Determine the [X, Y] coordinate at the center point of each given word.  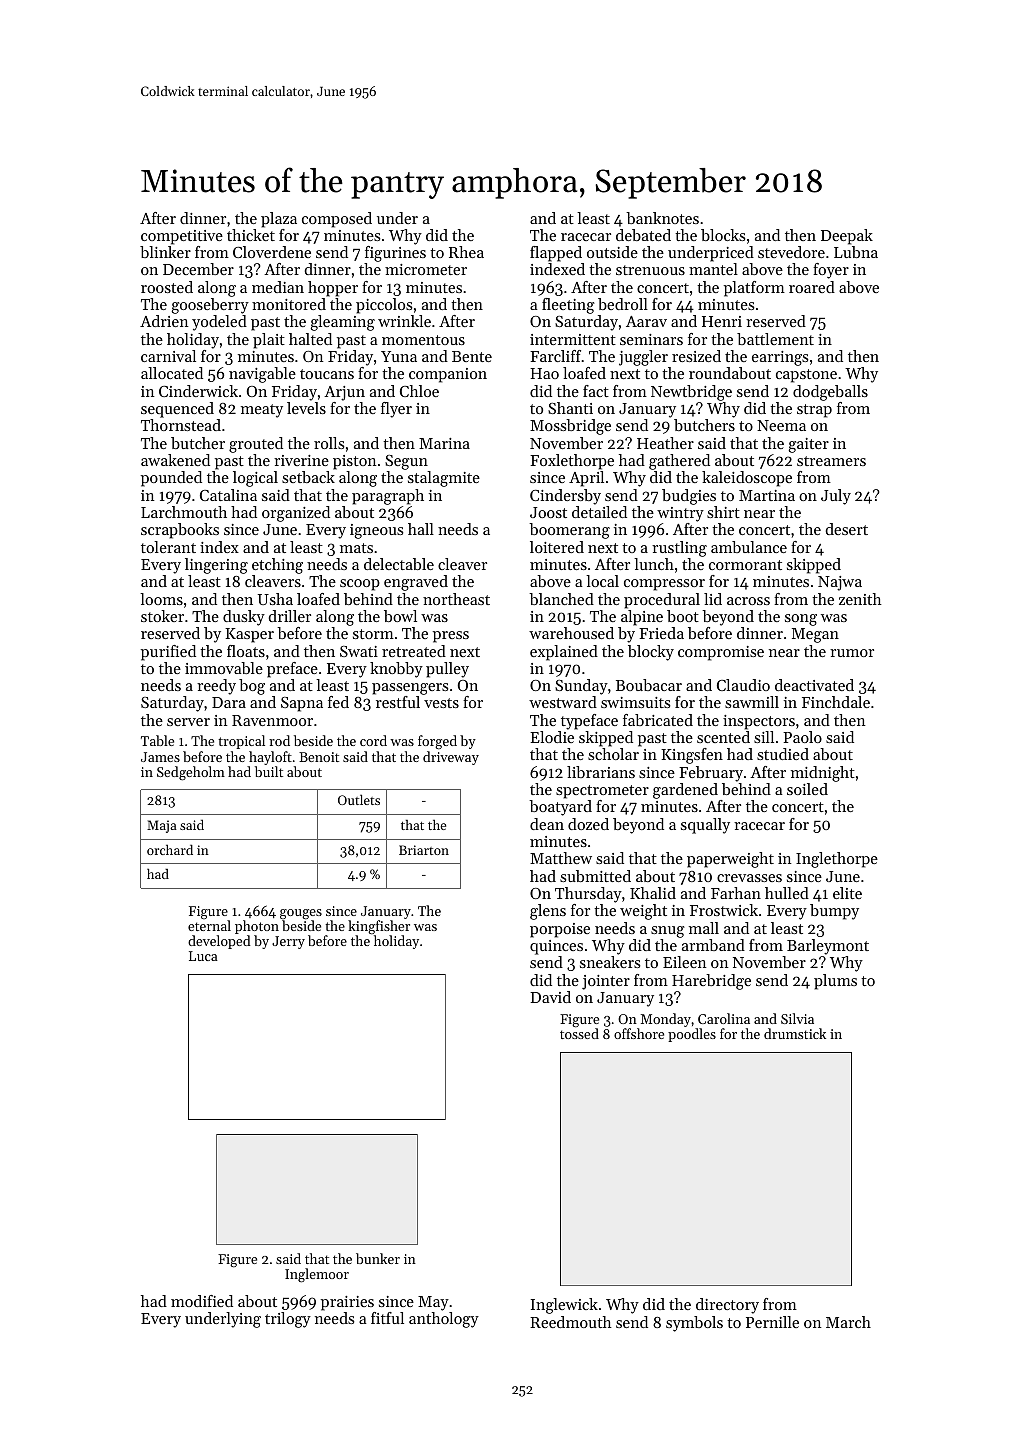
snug [668, 932]
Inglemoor [317, 1275]
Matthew [561, 858]
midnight [823, 774]
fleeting [568, 306]
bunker [378, 1258]
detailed [599, 512]
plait [269, 341]
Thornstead [181, 425]
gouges [301, 914]
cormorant [745, 565]
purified [168, 653]
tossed [579, 1033]
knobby [396, 670]
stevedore [791, 252]
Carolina [724, 1018]
